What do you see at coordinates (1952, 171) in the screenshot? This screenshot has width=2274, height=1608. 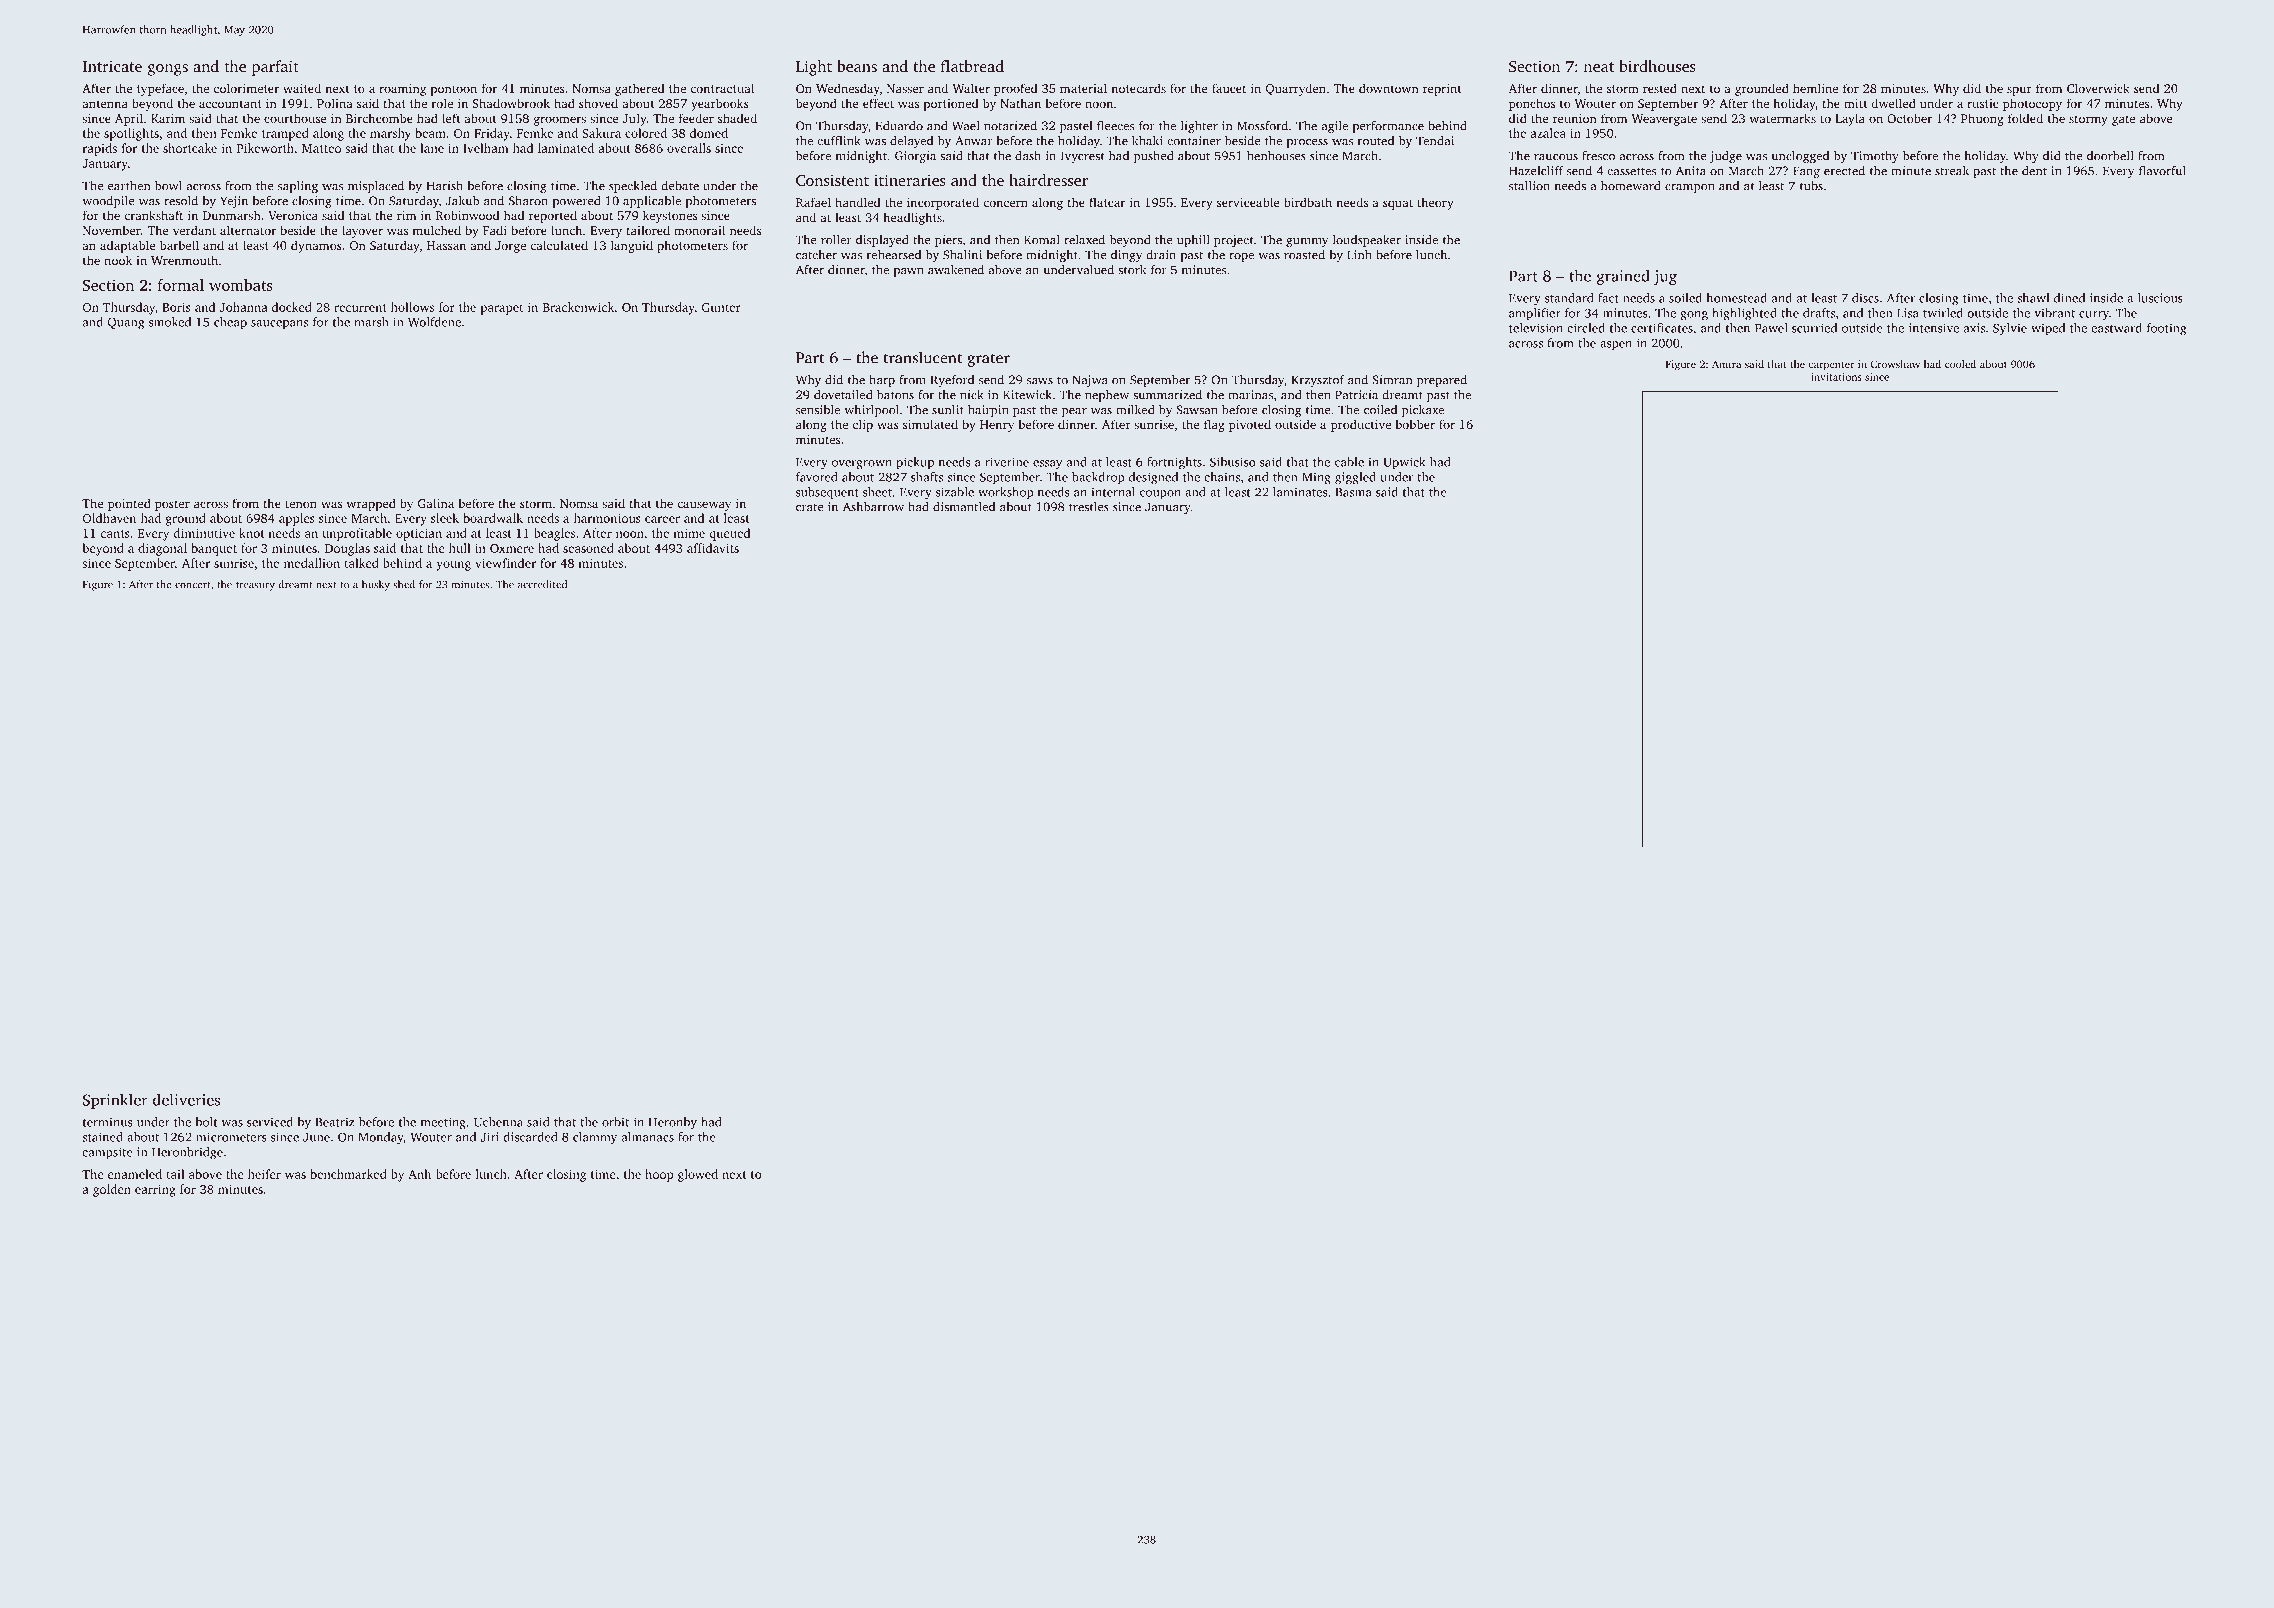 I see `streak` at bounding box center [1952, 171].
